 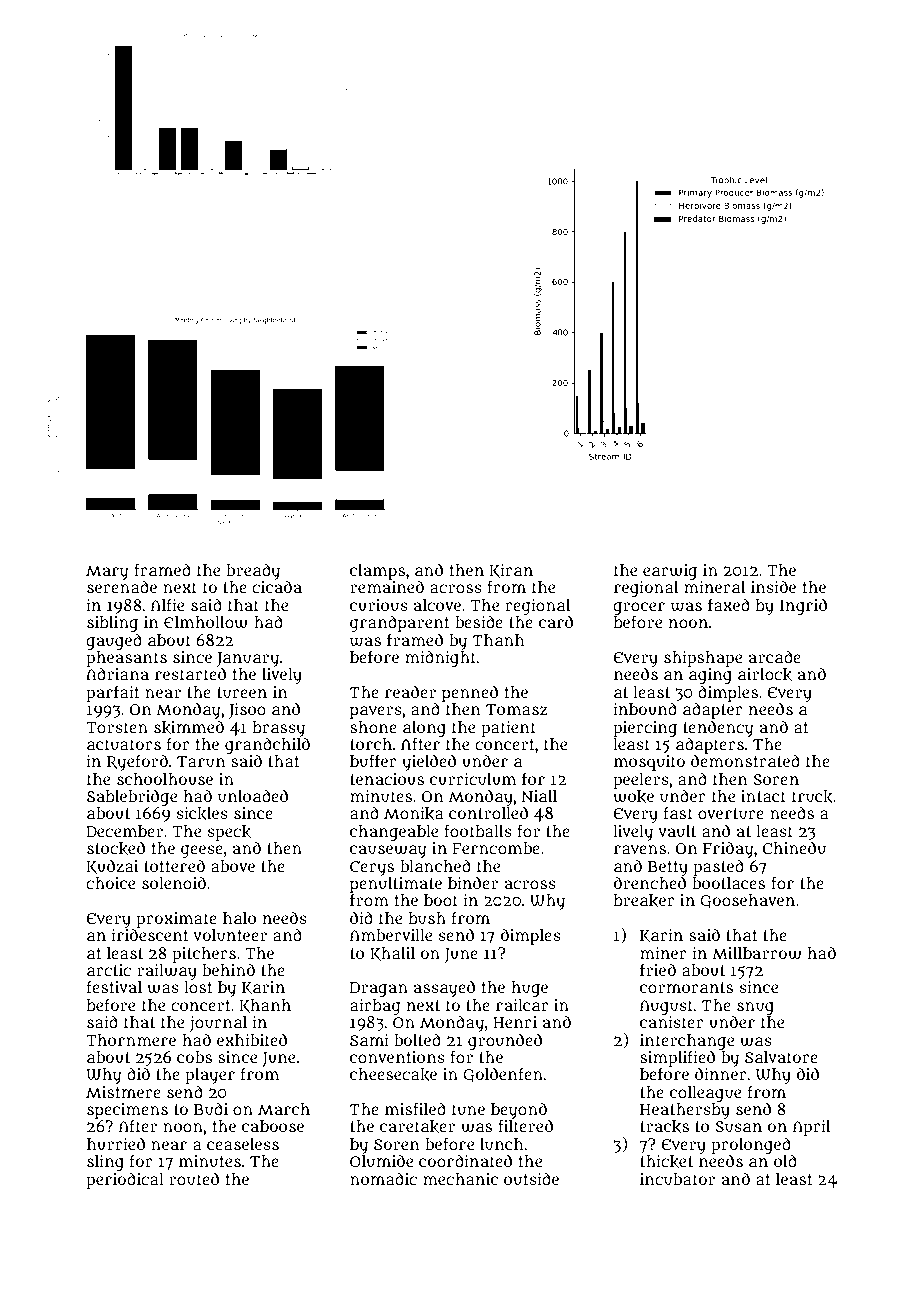 What do you see at coordinates (391, 935) in the screenshot?
I see `Amberville` at bounding box center [391, 935].
